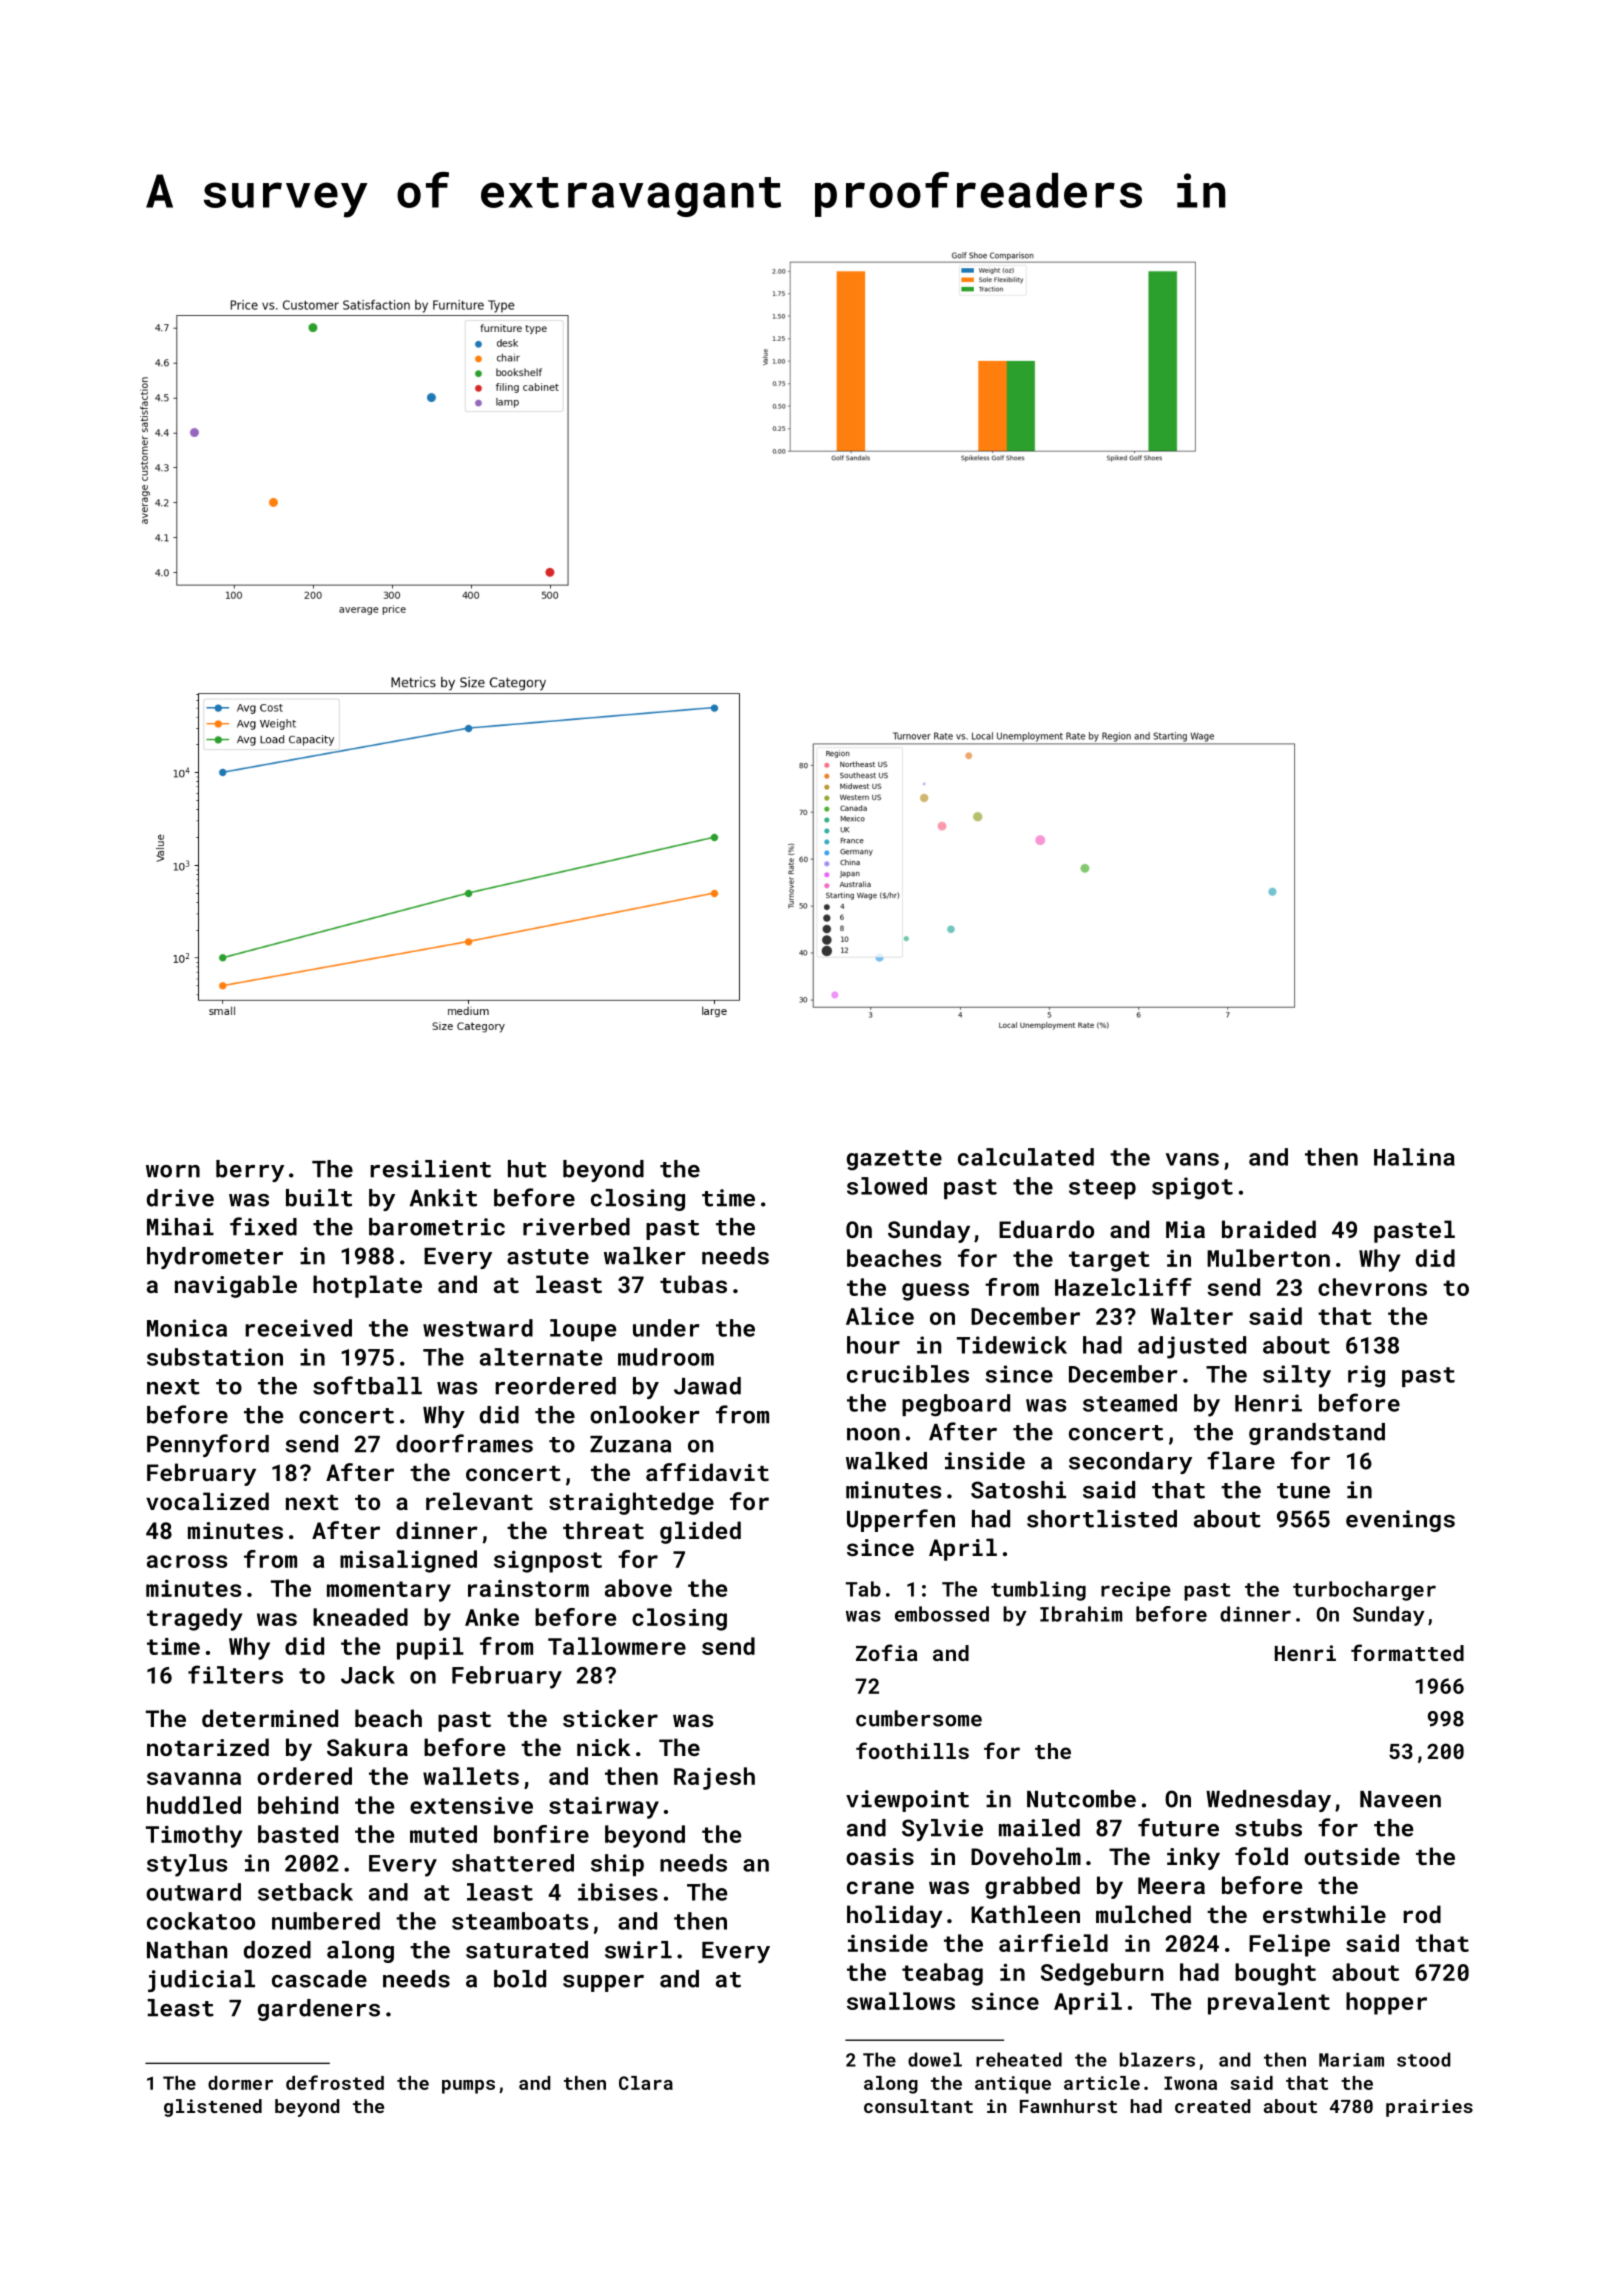 The height and width of the document is (2292, 1620). Describe the element at coordinates (527, 1169) in the document. I see `hut` at that location.
